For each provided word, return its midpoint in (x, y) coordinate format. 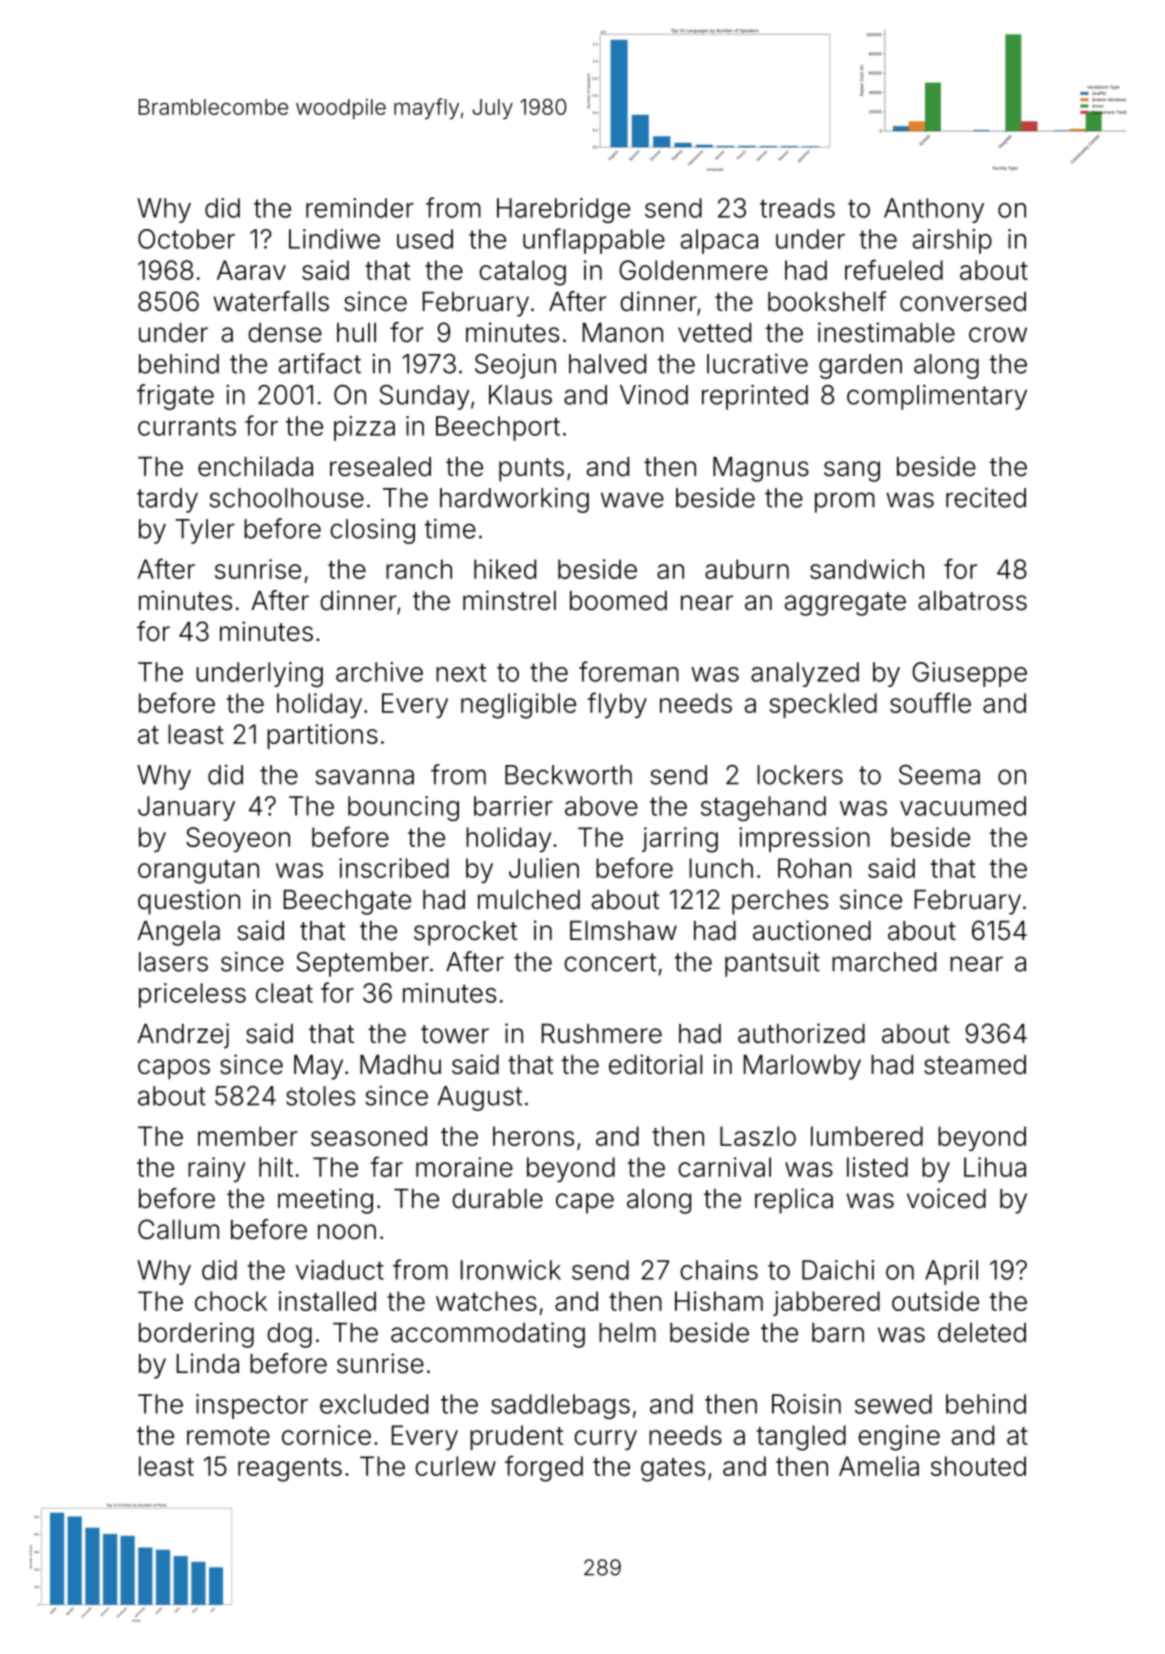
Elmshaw (623, 931)
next (461, 672)
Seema (939, 775)
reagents (290, 1470)
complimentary (937, 397)
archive (379, 672)
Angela (178, 933)
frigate (175, 397)
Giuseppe (969, 674)
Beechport (498, 428)
